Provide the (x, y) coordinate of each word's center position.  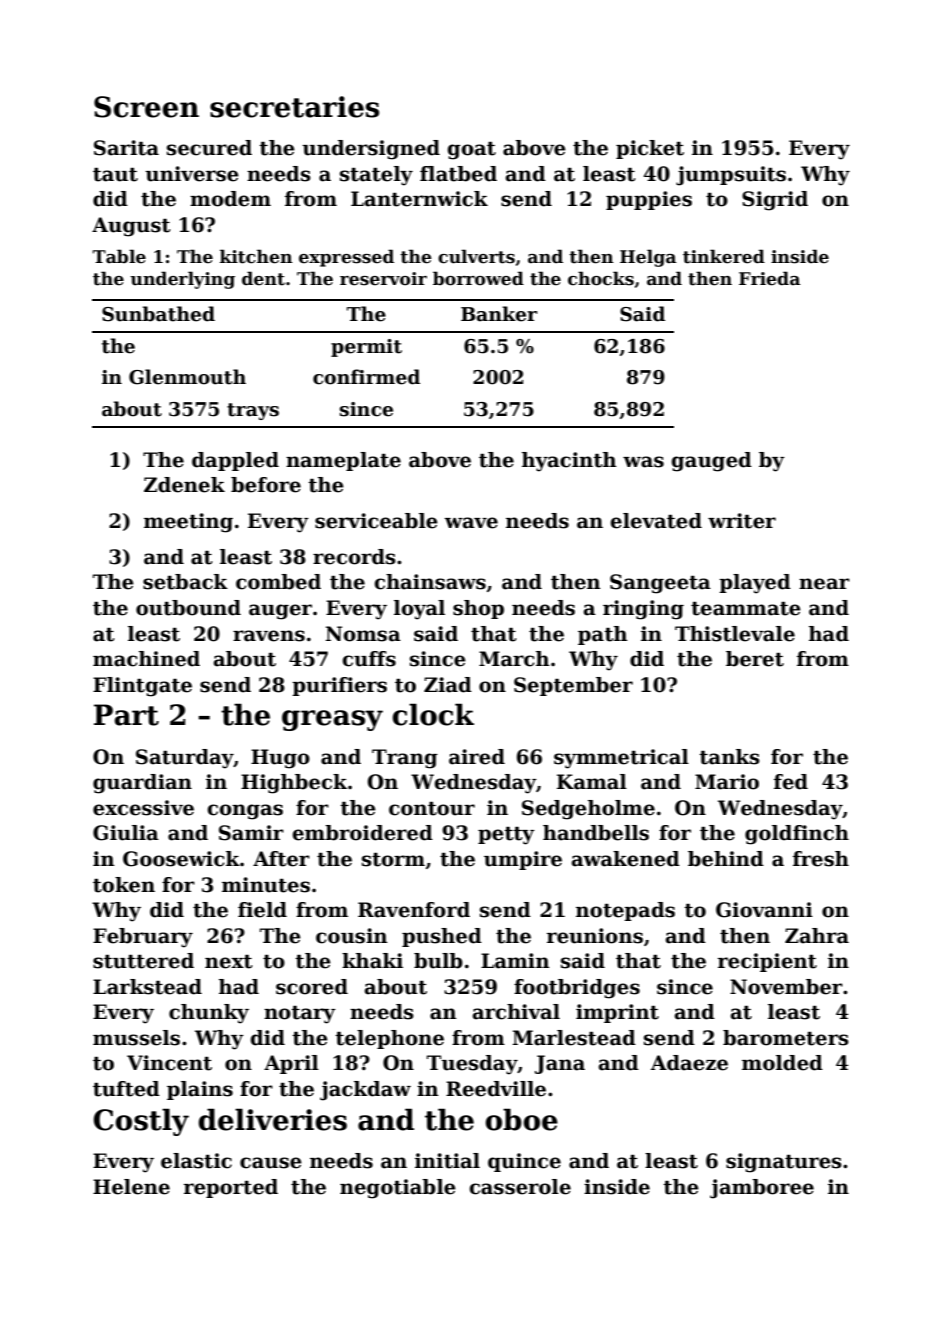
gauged (712, 462)
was (643, 462)
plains (200, 1090)
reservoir (383, 279)
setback (185, 582)
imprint (617, 1013)
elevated (656, 521)
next (229, 962)
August (131, 227)
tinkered (724, 256)
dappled (235, 461)
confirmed (366, 377)
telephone (389, 1039)
